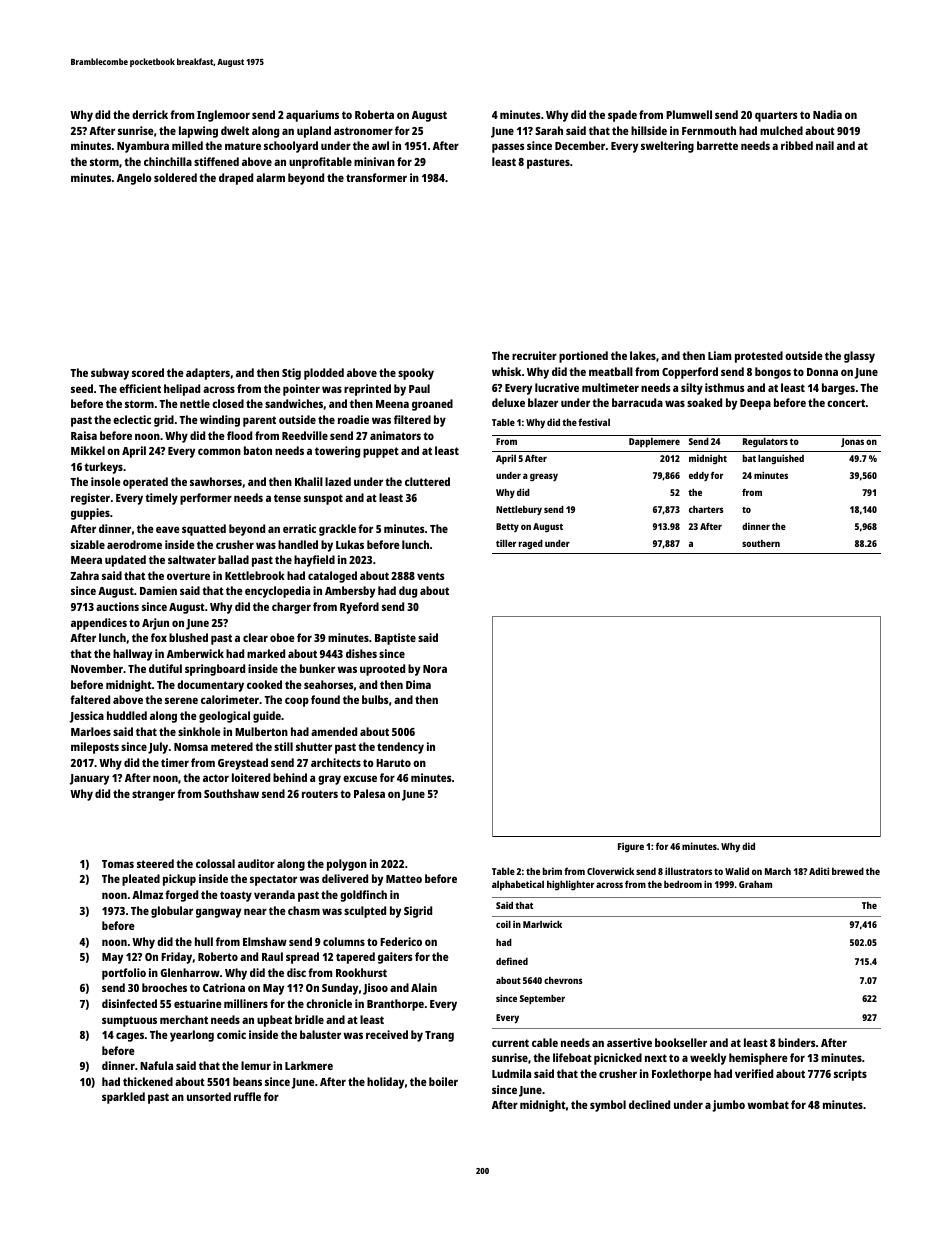  I want to click on portfolio, so click(124, 974).
